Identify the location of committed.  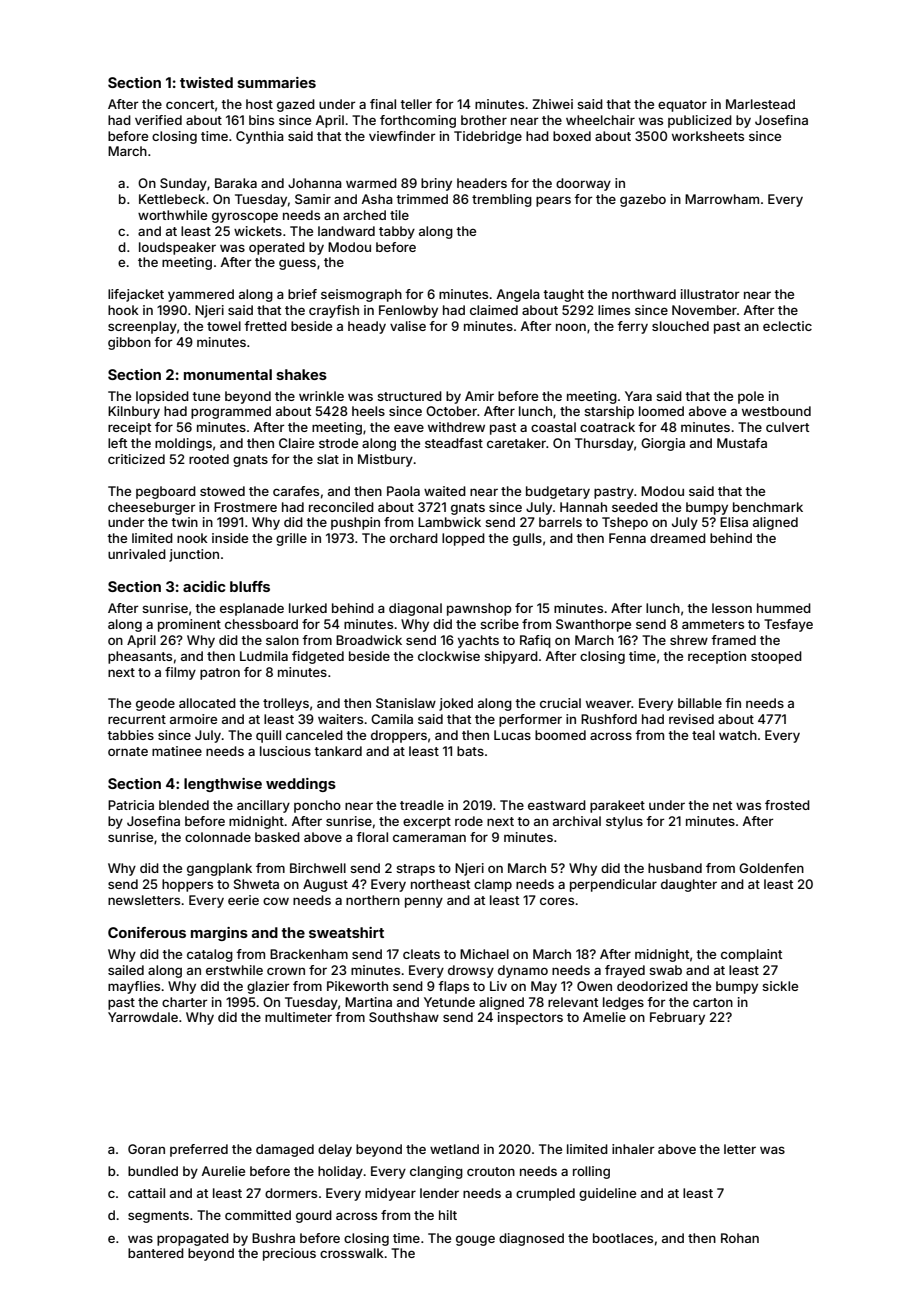
(258, 1215).
